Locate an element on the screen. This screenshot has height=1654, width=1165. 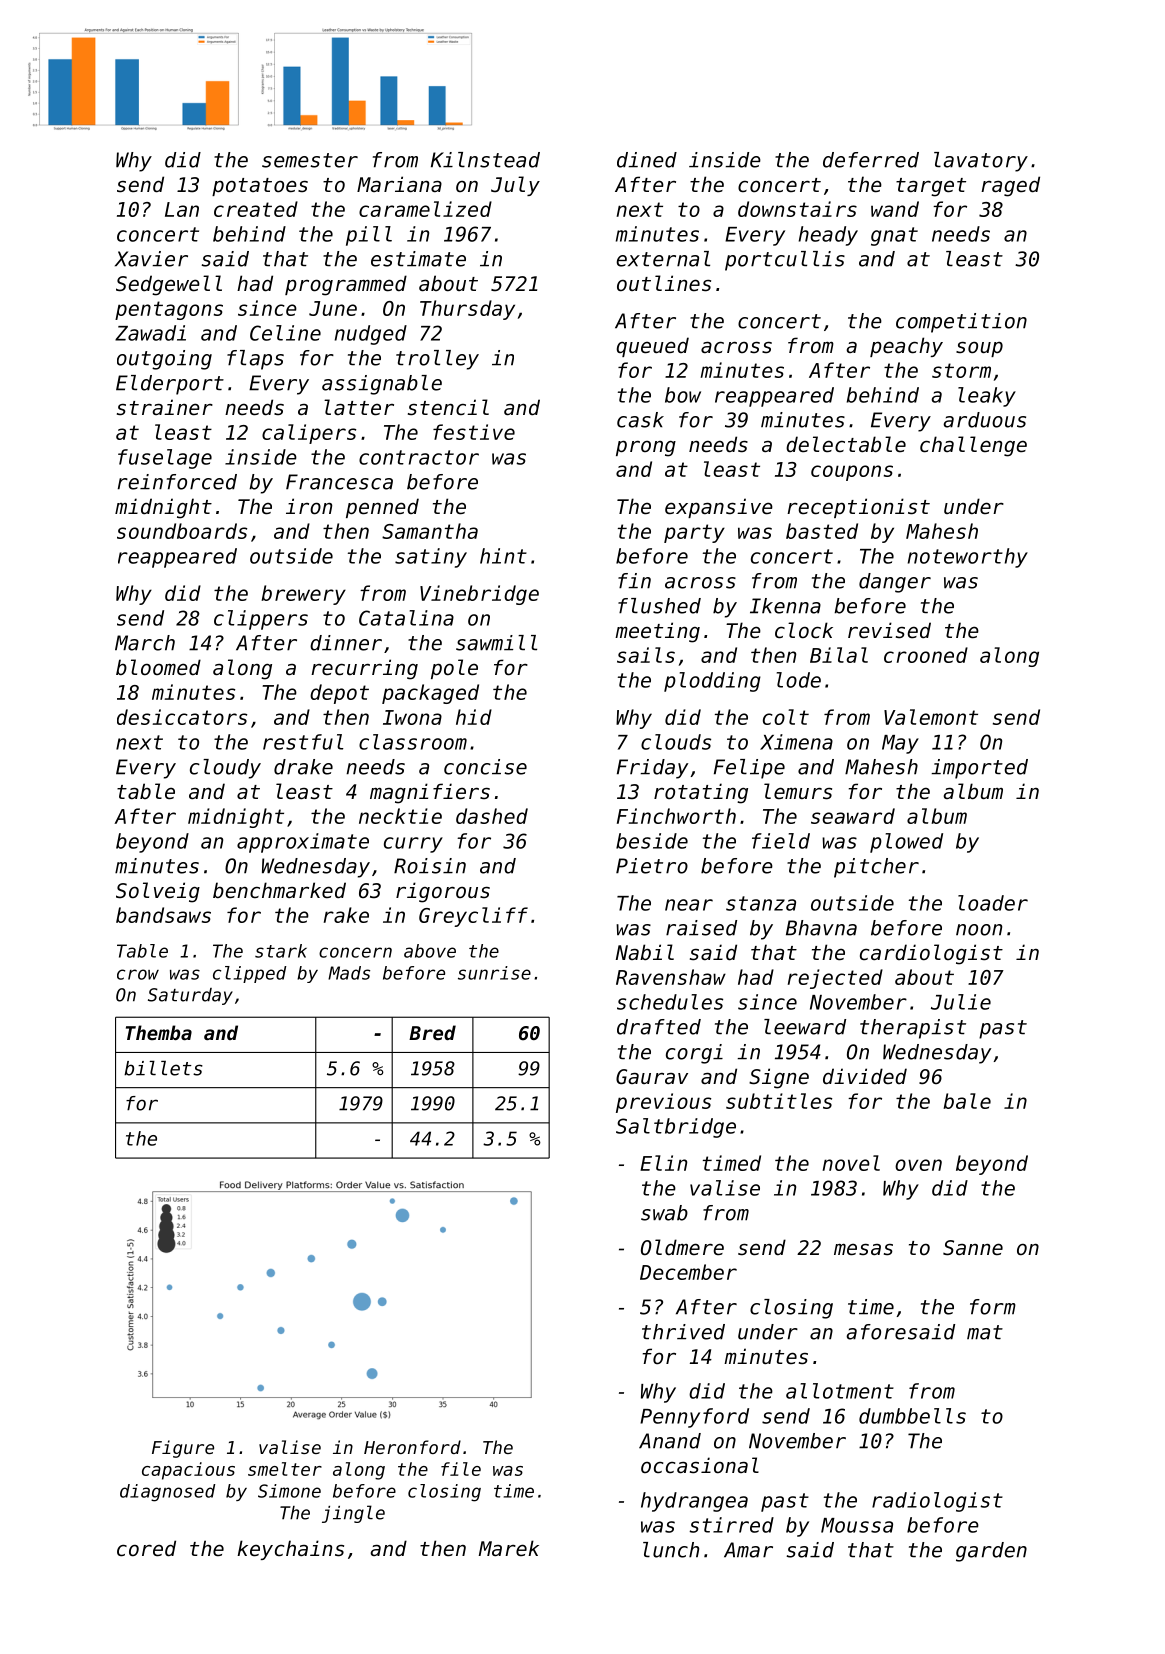
dashed is located at coordinates (492, 816).
